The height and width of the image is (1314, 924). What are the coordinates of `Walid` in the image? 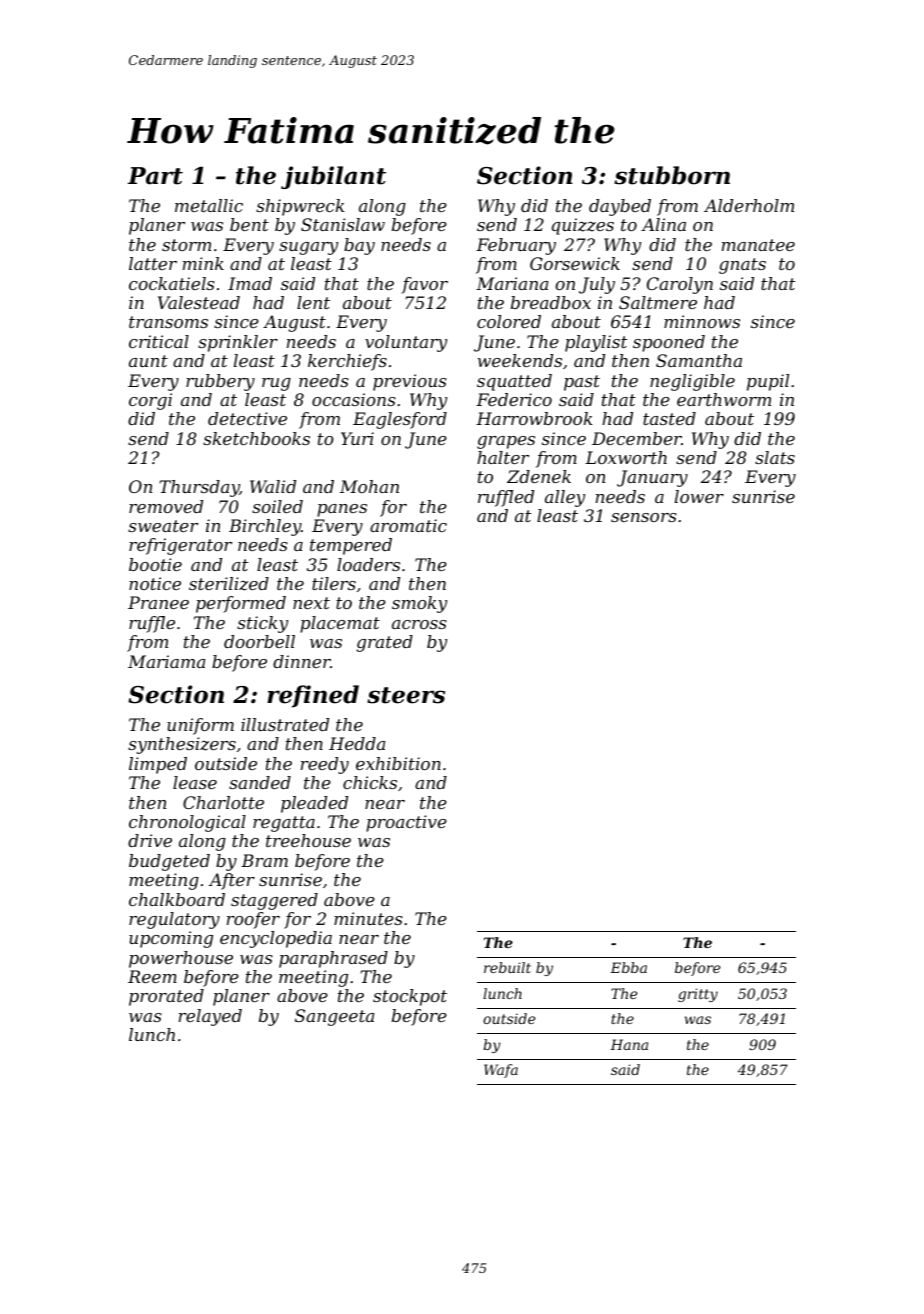 It's located at (273, 486).
